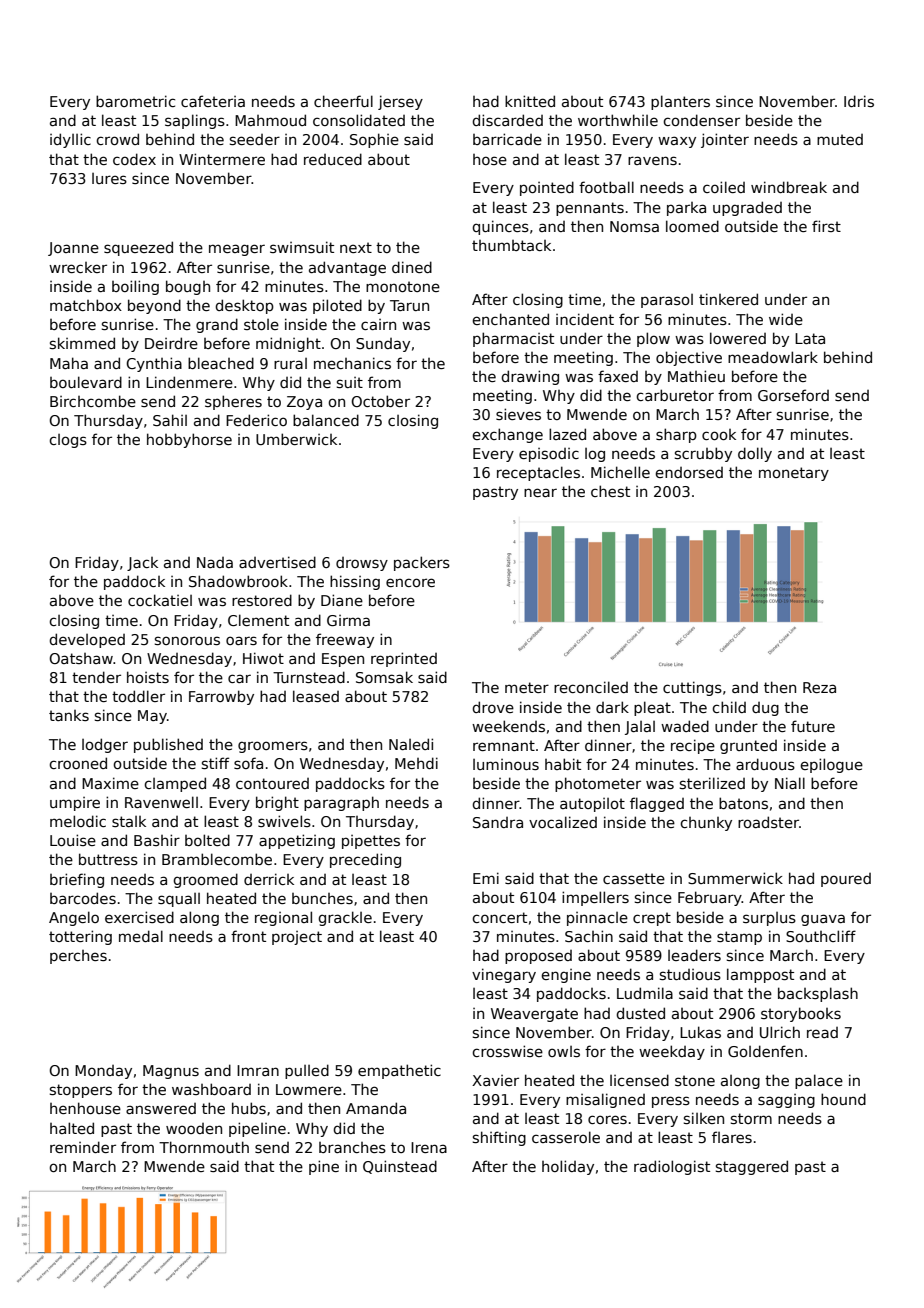 The width and height of the screenshot is (924, 1308). What do you see at coordinates (831, 765) in the screenshot?
I see `epilogue` at bounding box center [831, 765].
